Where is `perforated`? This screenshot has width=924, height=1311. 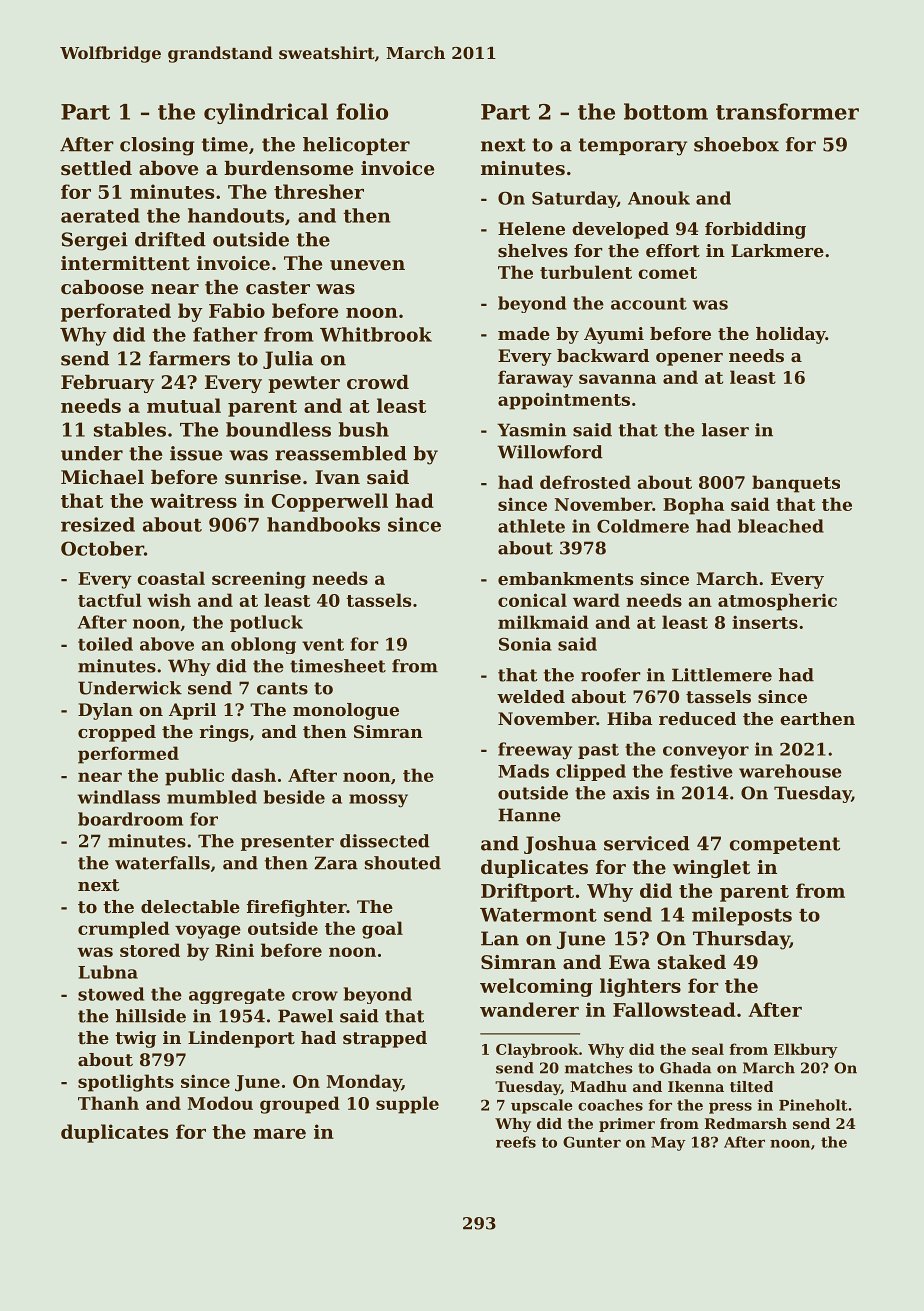 perforated is located at coordinates (116, 312).
